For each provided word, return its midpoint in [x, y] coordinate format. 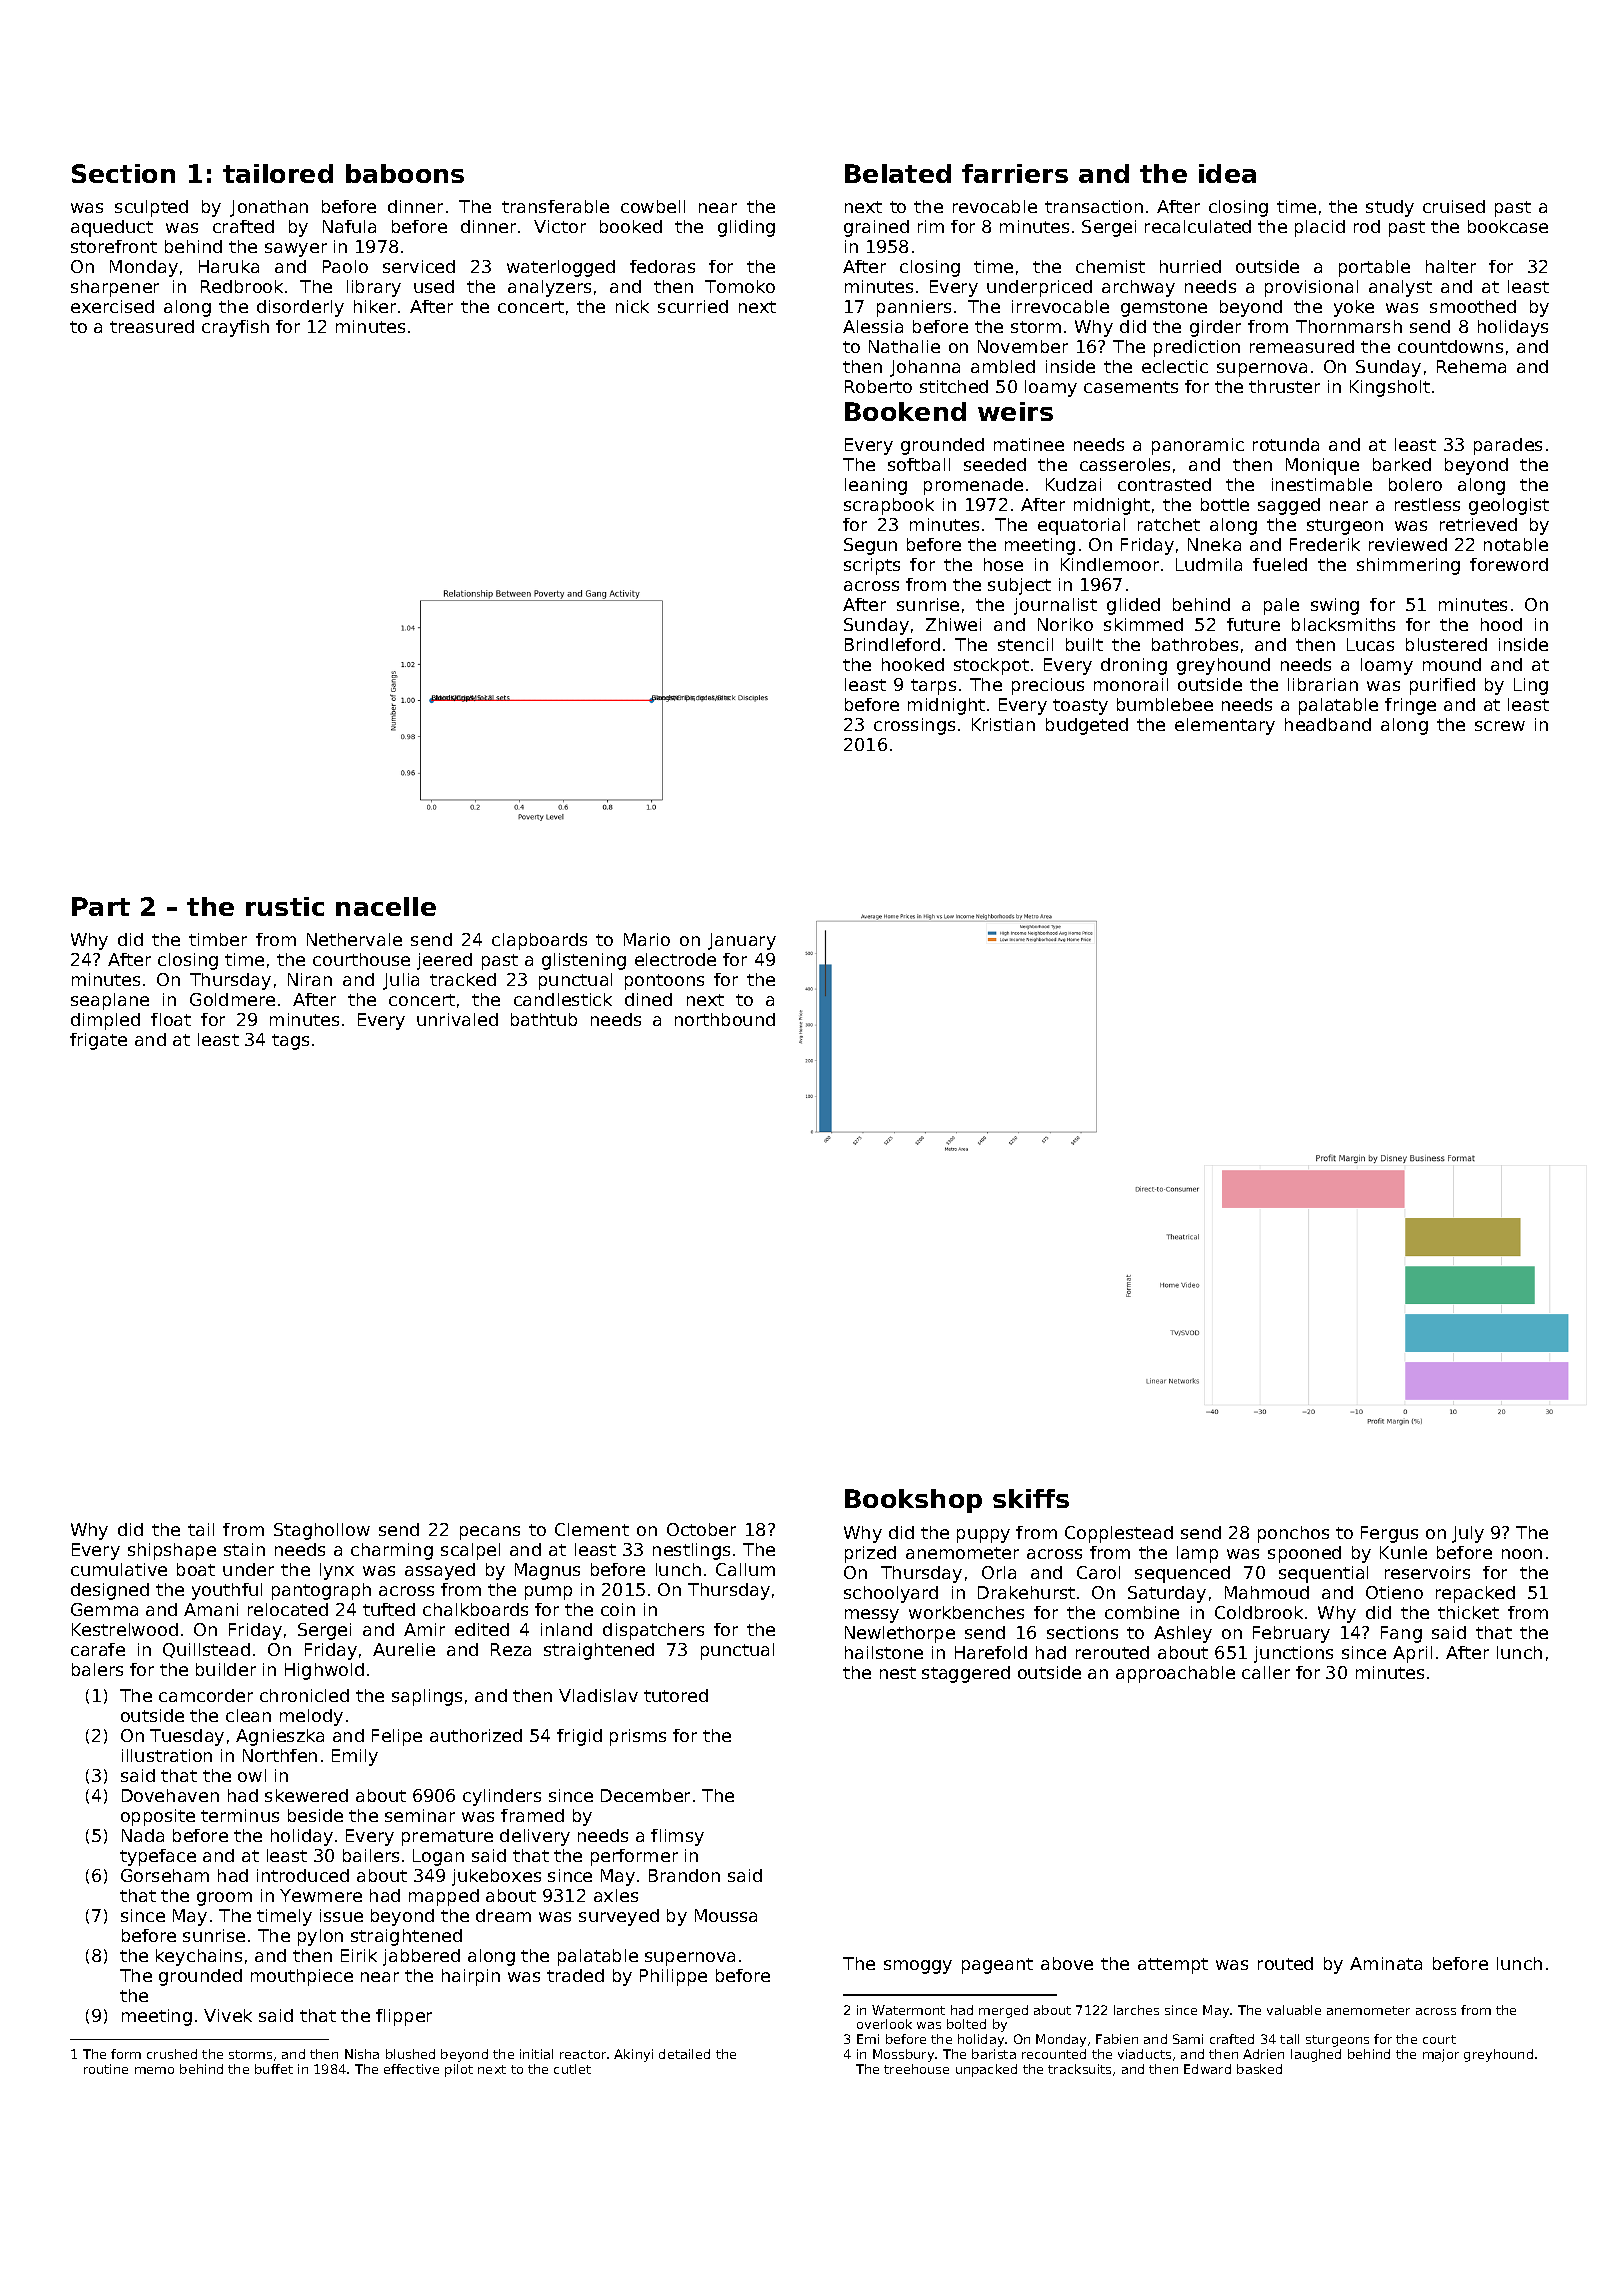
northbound [725, 1019]
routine [106, 2069]
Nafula [349, 226]
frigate [98, 1041]
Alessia [873, 326]
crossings [914, 726]
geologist [1509, 506]
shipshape [172, 1551]
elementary [1225, 726]
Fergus [1389, 1534]
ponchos [1293, 1534]
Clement [592, 1529]
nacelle [386, 906]
